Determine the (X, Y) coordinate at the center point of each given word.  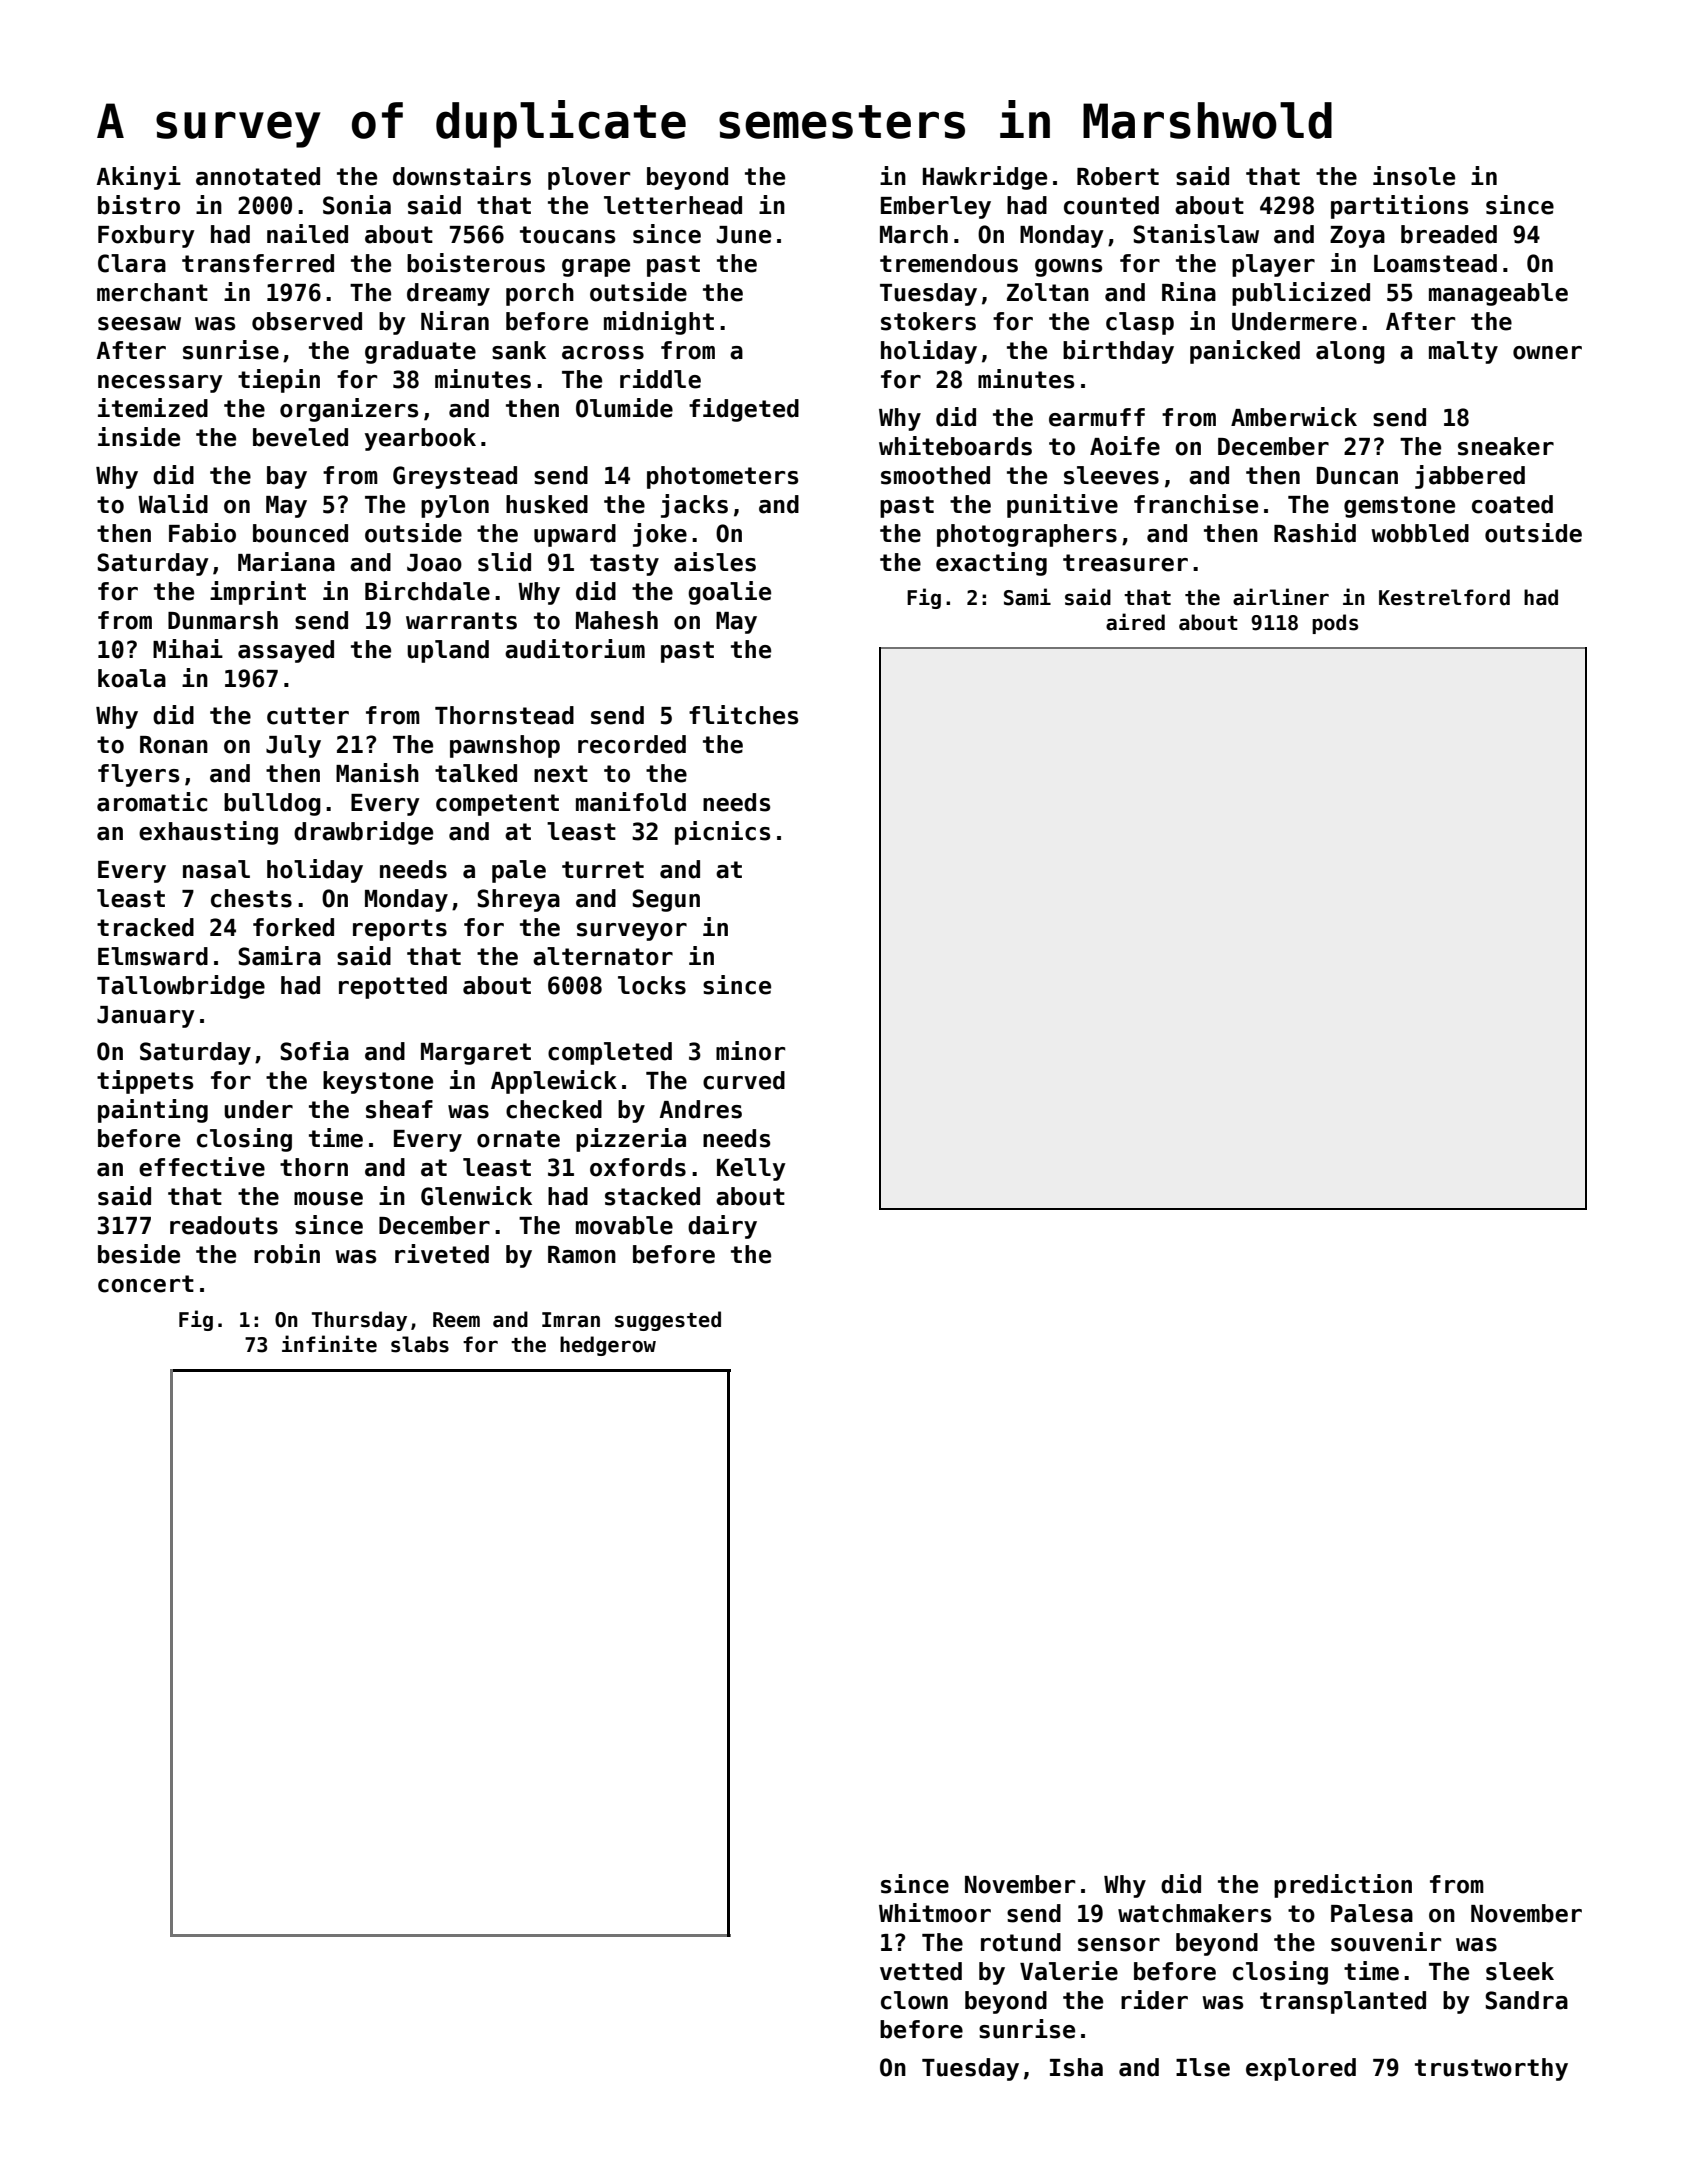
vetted (921, 1971)
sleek (1520, 1971)
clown (914, 2000)
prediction (1343, 1886)
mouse (328, 1199)
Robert (1118, 176)
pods (1335, 624)
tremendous (949, 263)
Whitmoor (935, 1913)
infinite (329, 1344)
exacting (991, 564)
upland (448, 651)
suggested (668, 1321)
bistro (139, 205)
